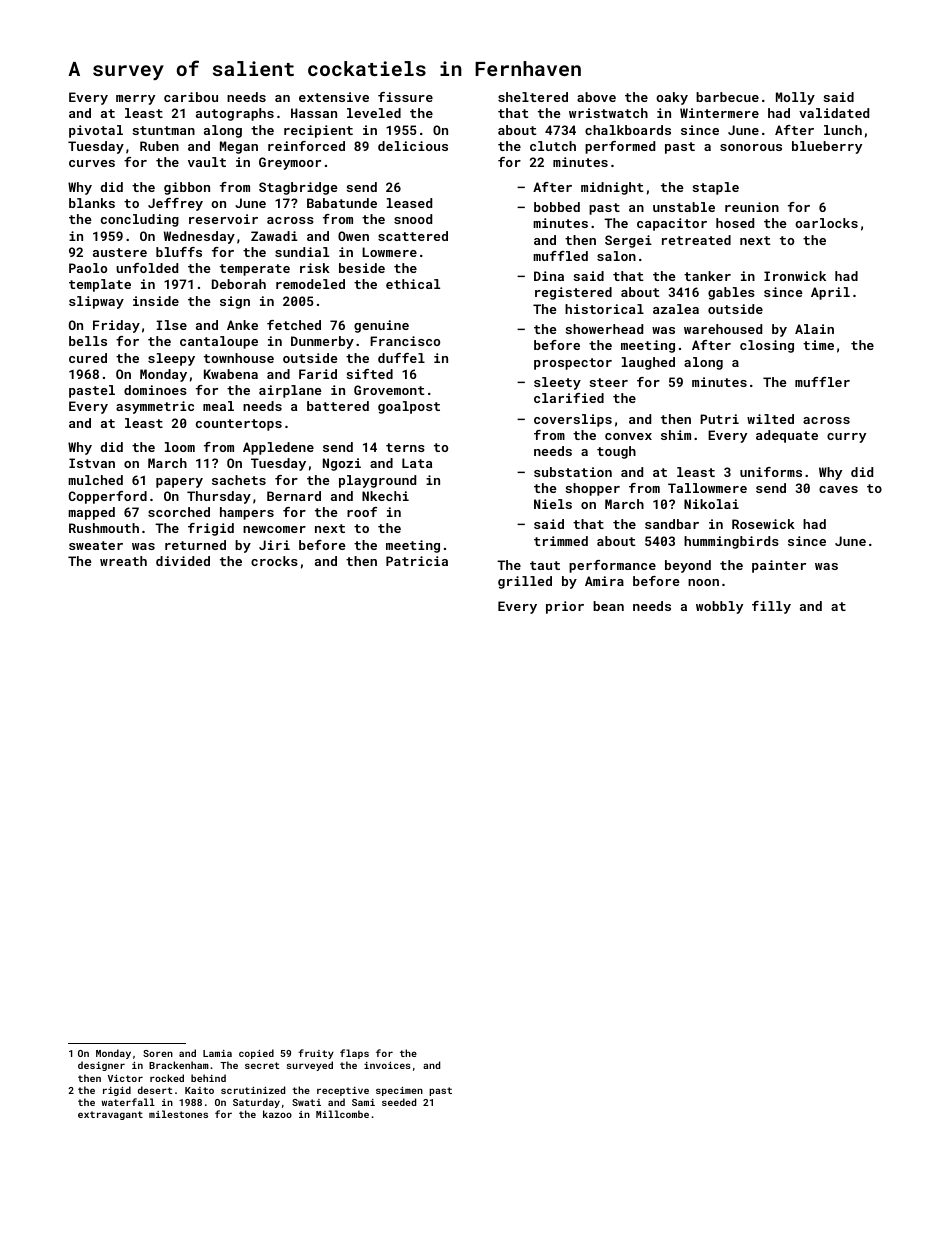 Image resolution: width=952 pixels, height=1233 pixels. I want to click on remodeled, so click(310, 284).
